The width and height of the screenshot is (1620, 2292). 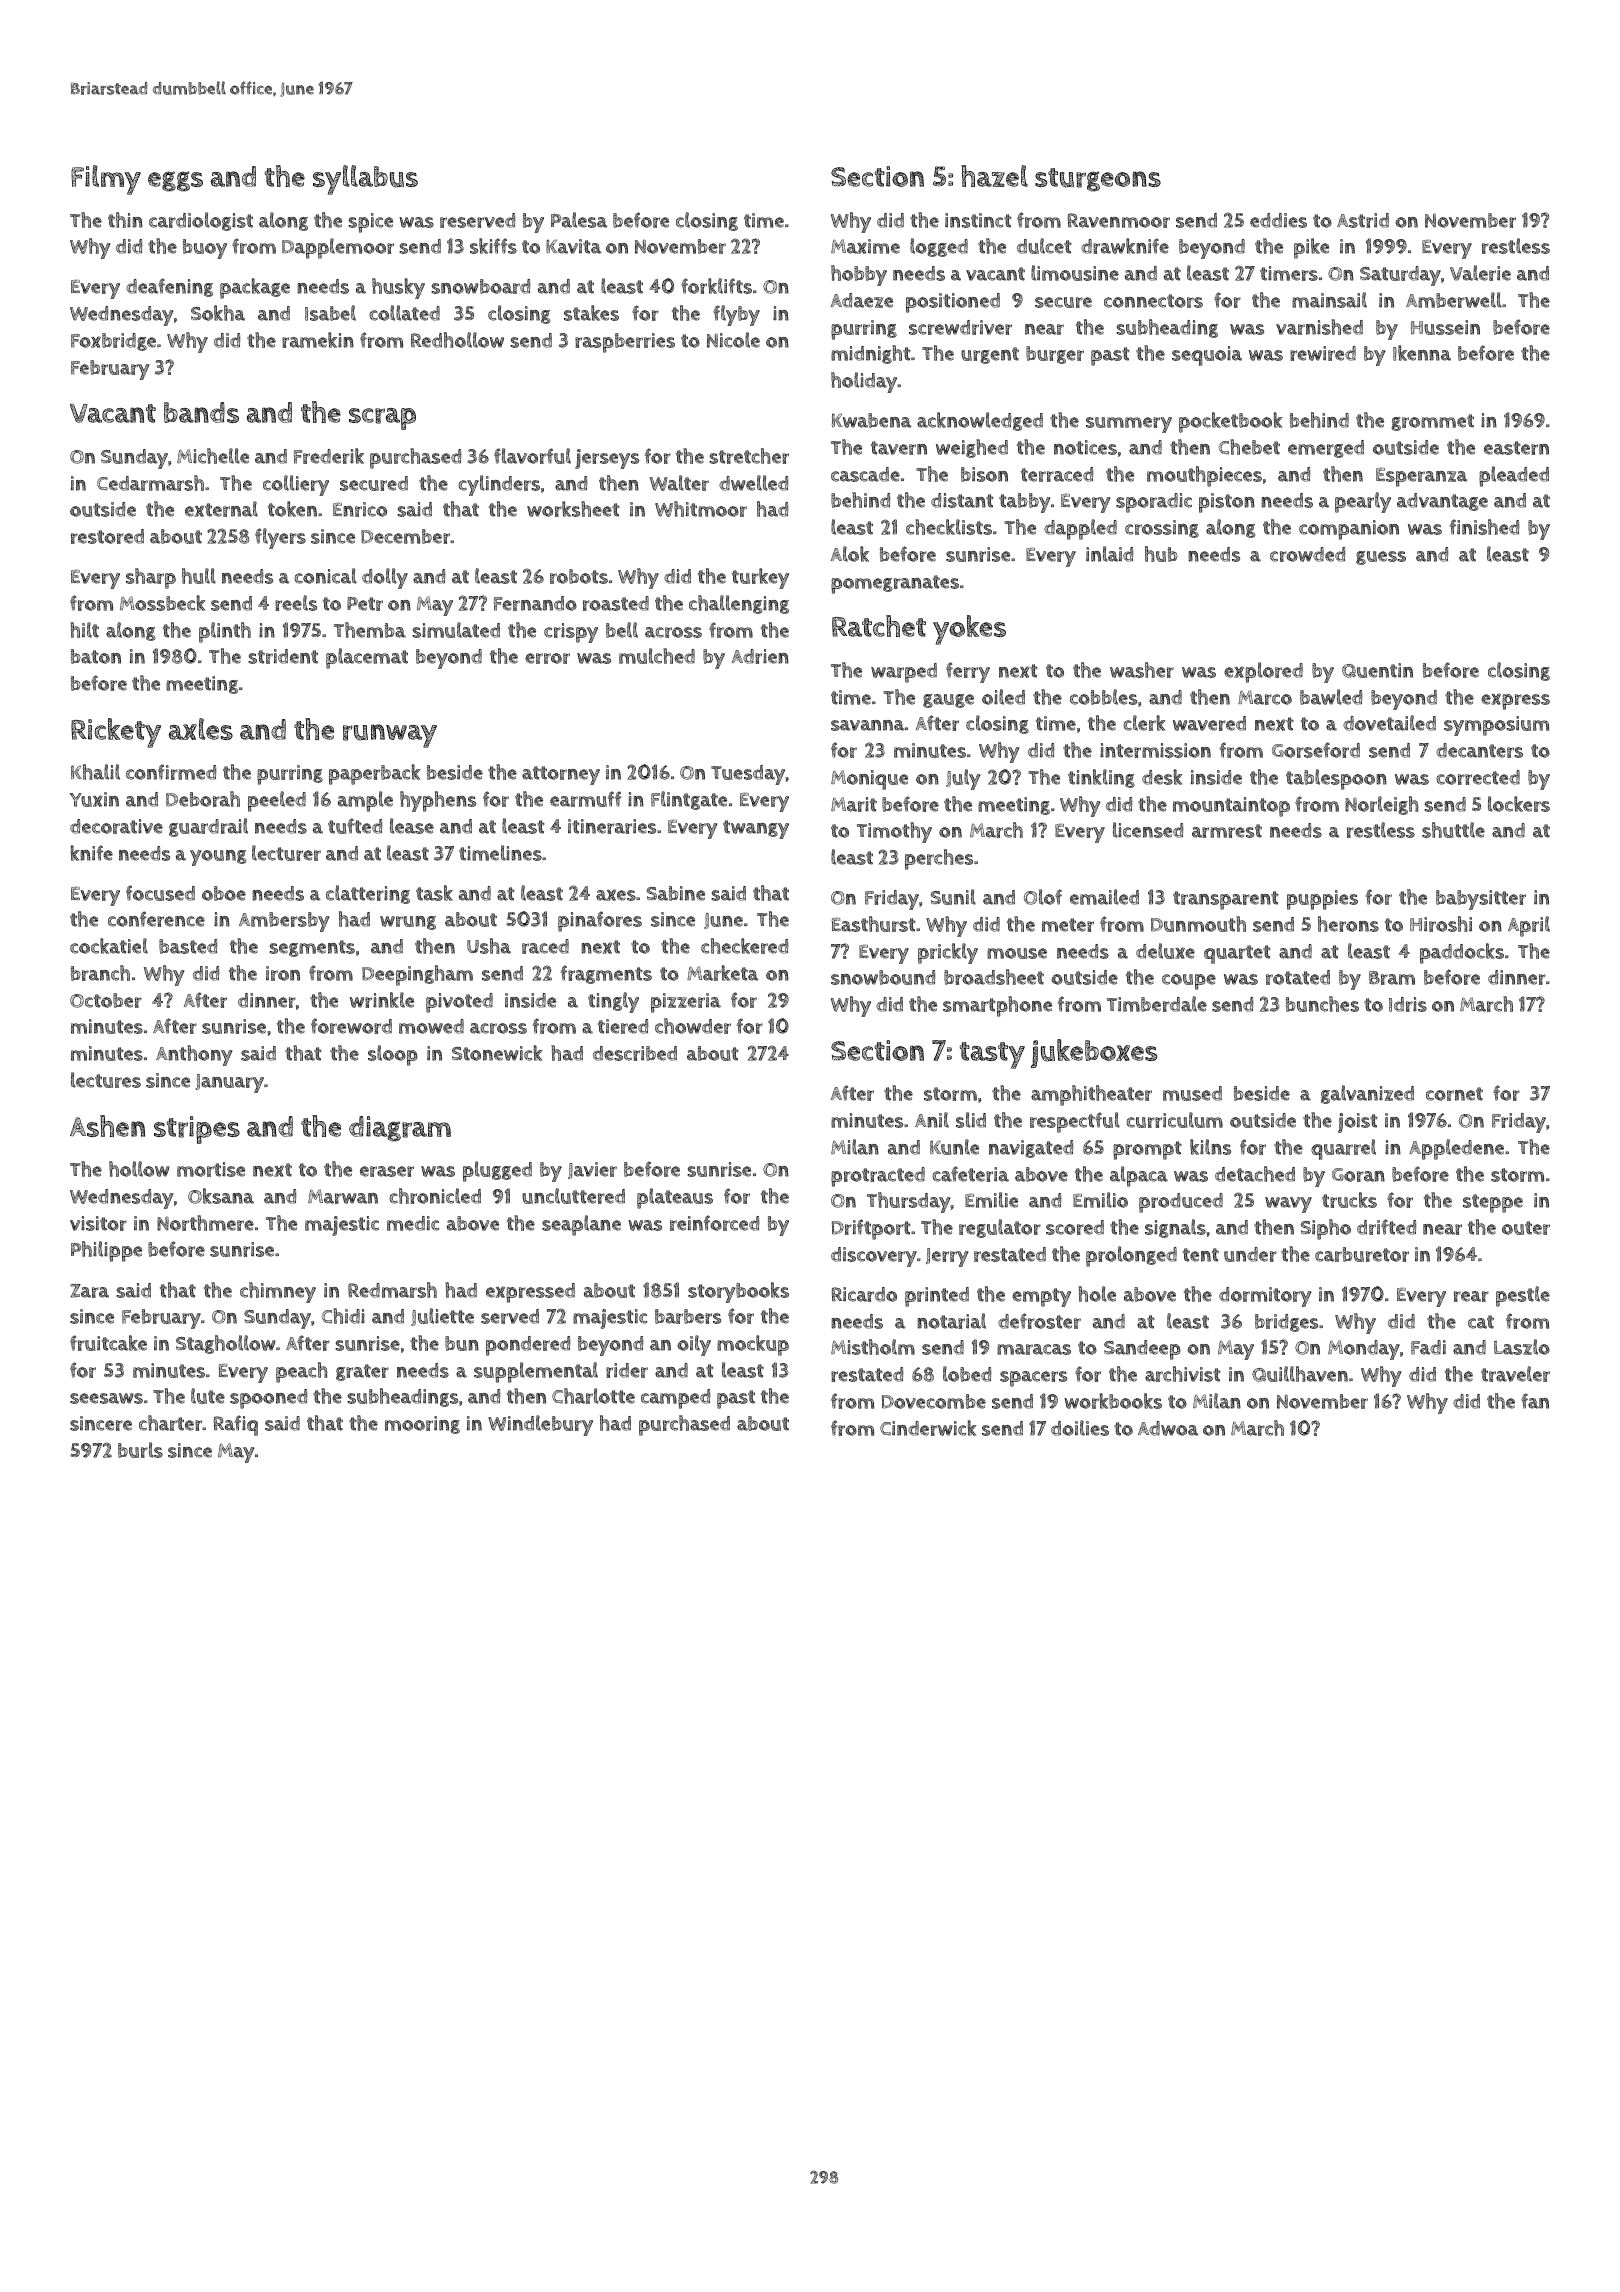 I want to click on drifted, so click(x=1386, y=1227).
